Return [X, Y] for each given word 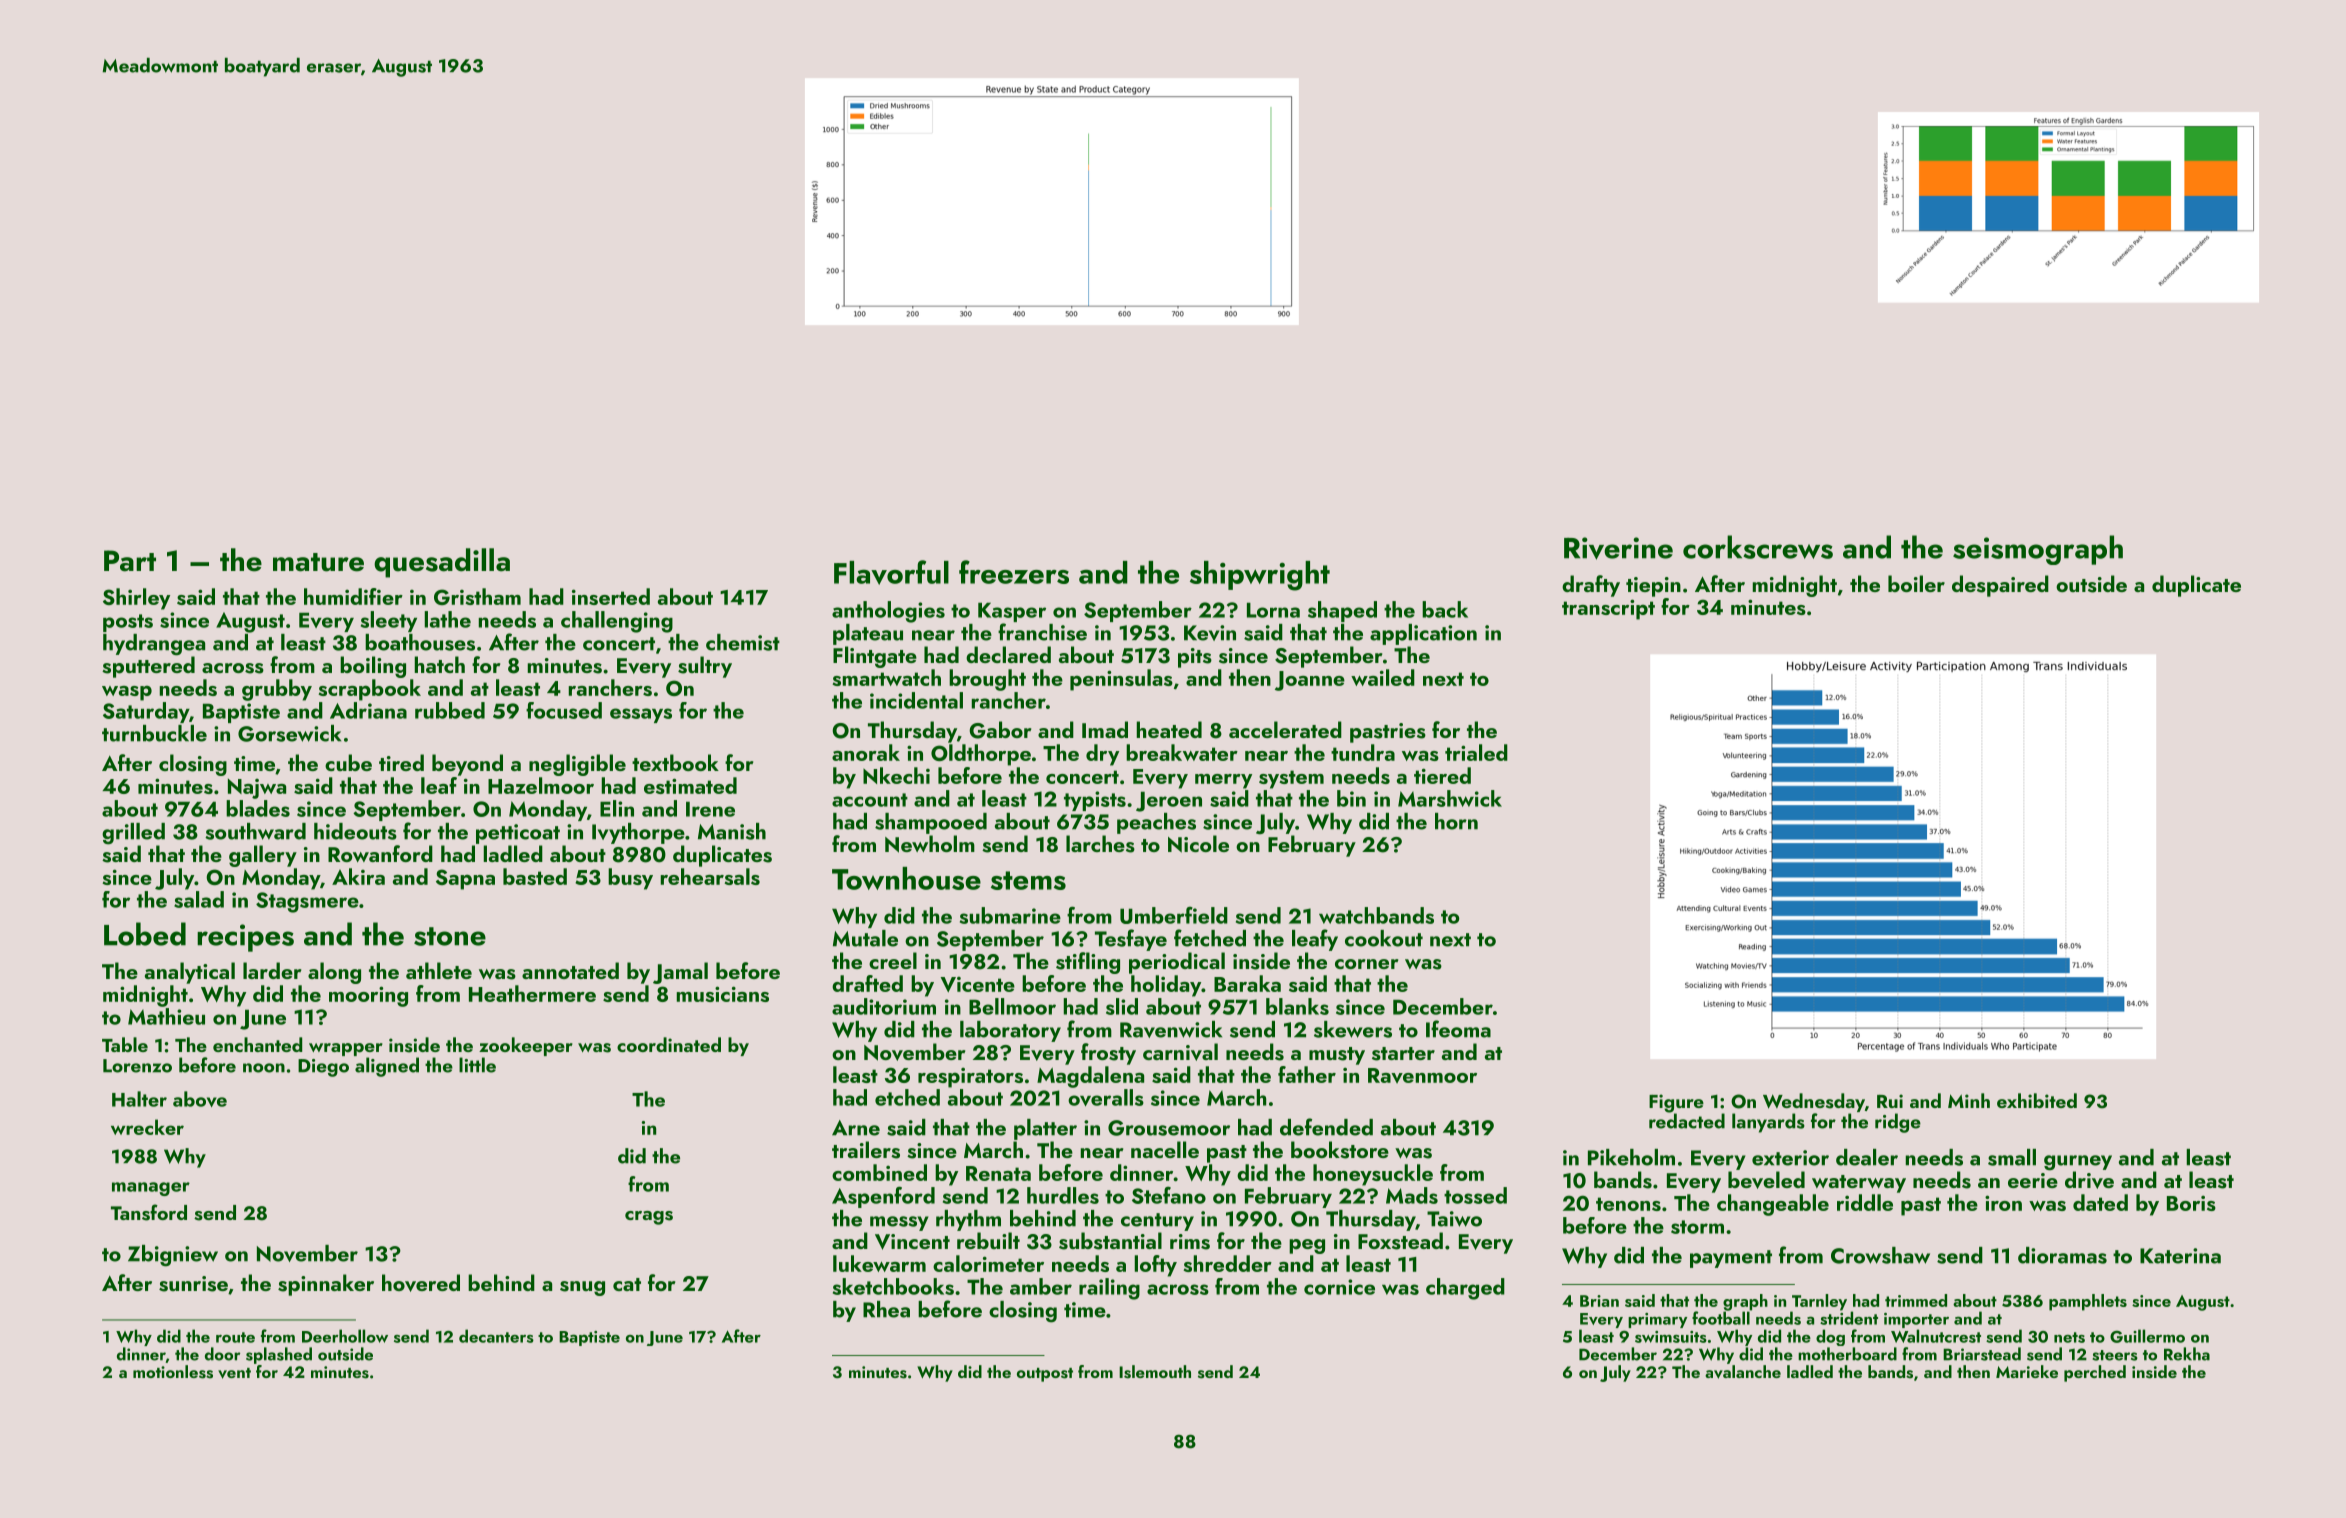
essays [641, 715]
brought [987, 680]
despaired [2000, 586]
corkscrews [1758, 547]
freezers [1014, 572]
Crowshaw [1880, 1255]
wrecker [147, 1127]
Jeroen [1169, 801]
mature [318, 562]
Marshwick [1450, 798]
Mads [1412, 1195]
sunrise [193, 1284]
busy [630, 879]
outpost [1045, 1375]
